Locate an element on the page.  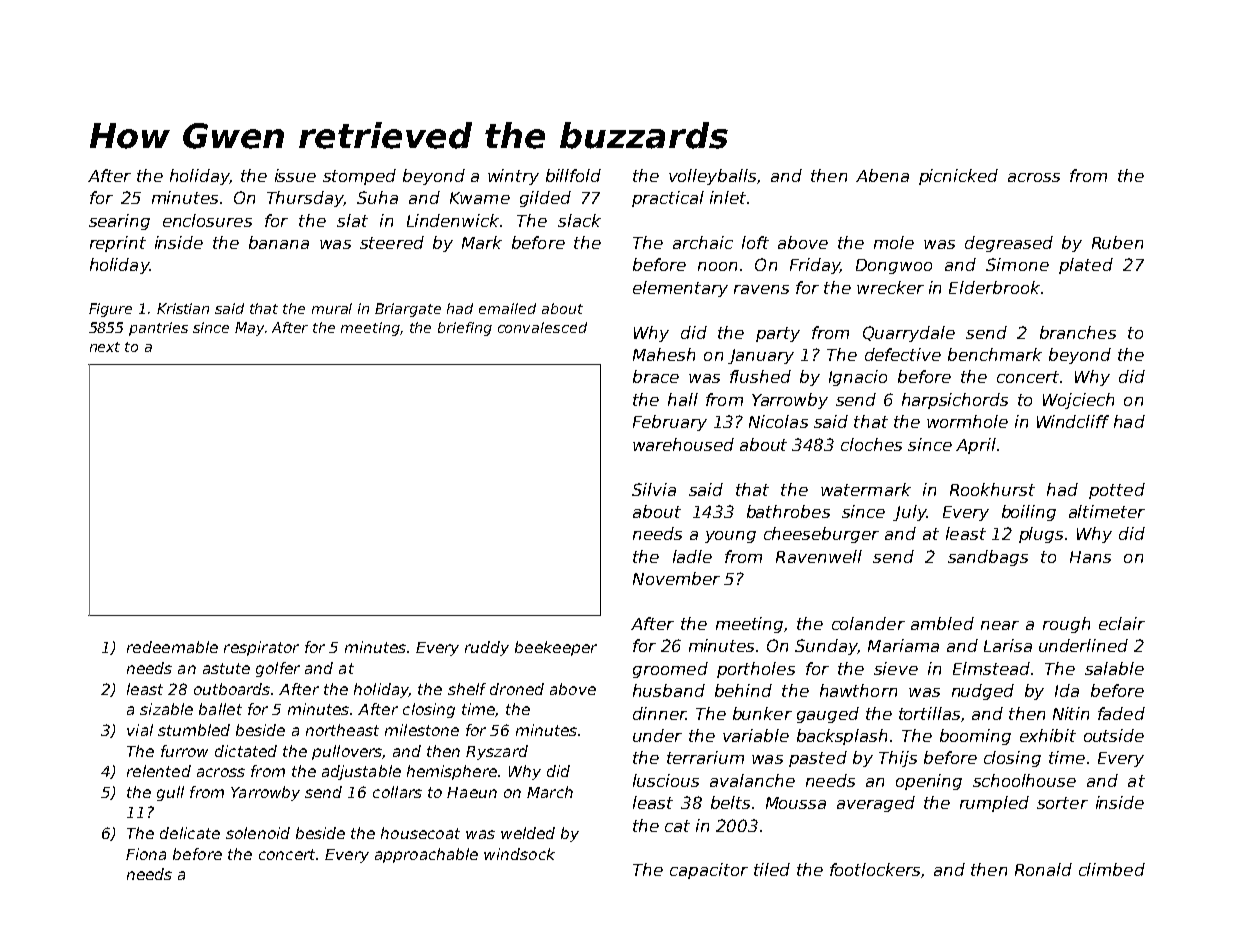
adjustable is located at coordinates (361, 772).
